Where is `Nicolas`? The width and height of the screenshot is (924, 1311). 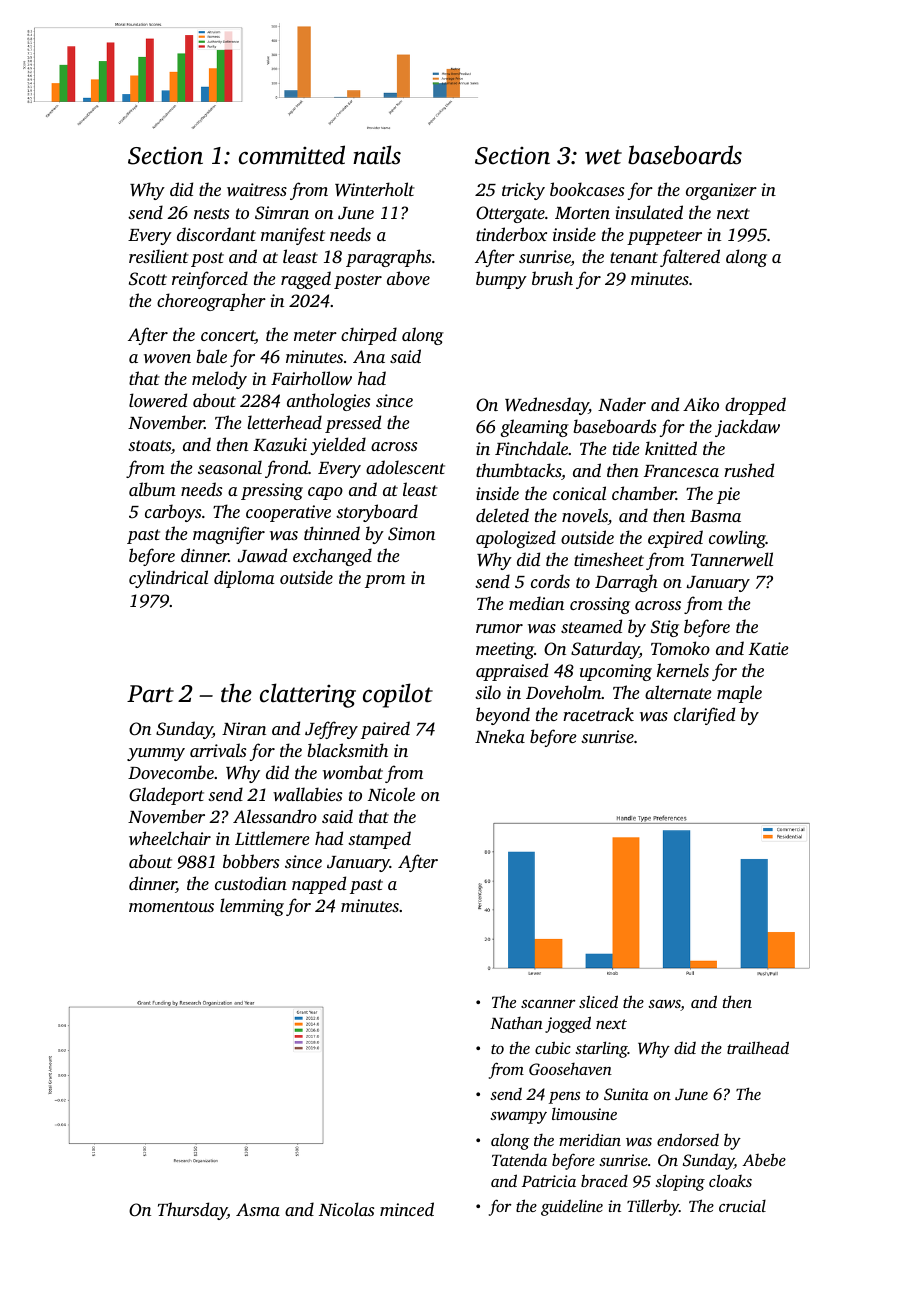 Nicolas is located at coordinates (346, 1209).
